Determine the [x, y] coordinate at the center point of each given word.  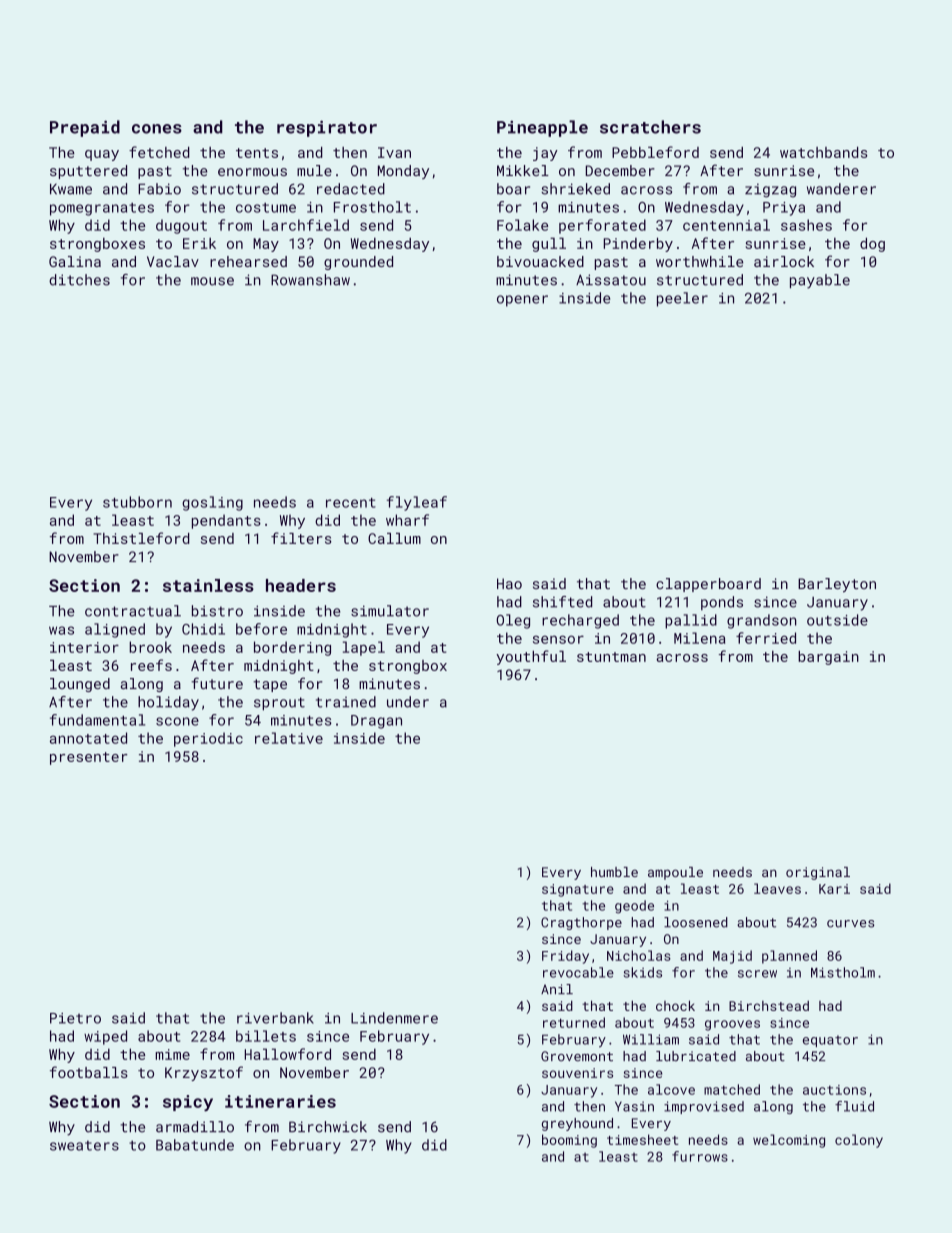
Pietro [75, 1018]
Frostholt [372, 207]
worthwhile [699, 261]
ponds [722, 603]
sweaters [84, 1145]
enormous [252, 172]
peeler [682, 299]
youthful [531, 657]
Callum [394, 538]
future [217, 683]
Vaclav [173, 261]
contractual [133, 611]
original [818, 873]
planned [789, 957]
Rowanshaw [310, 280]
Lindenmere [394, 1018]
